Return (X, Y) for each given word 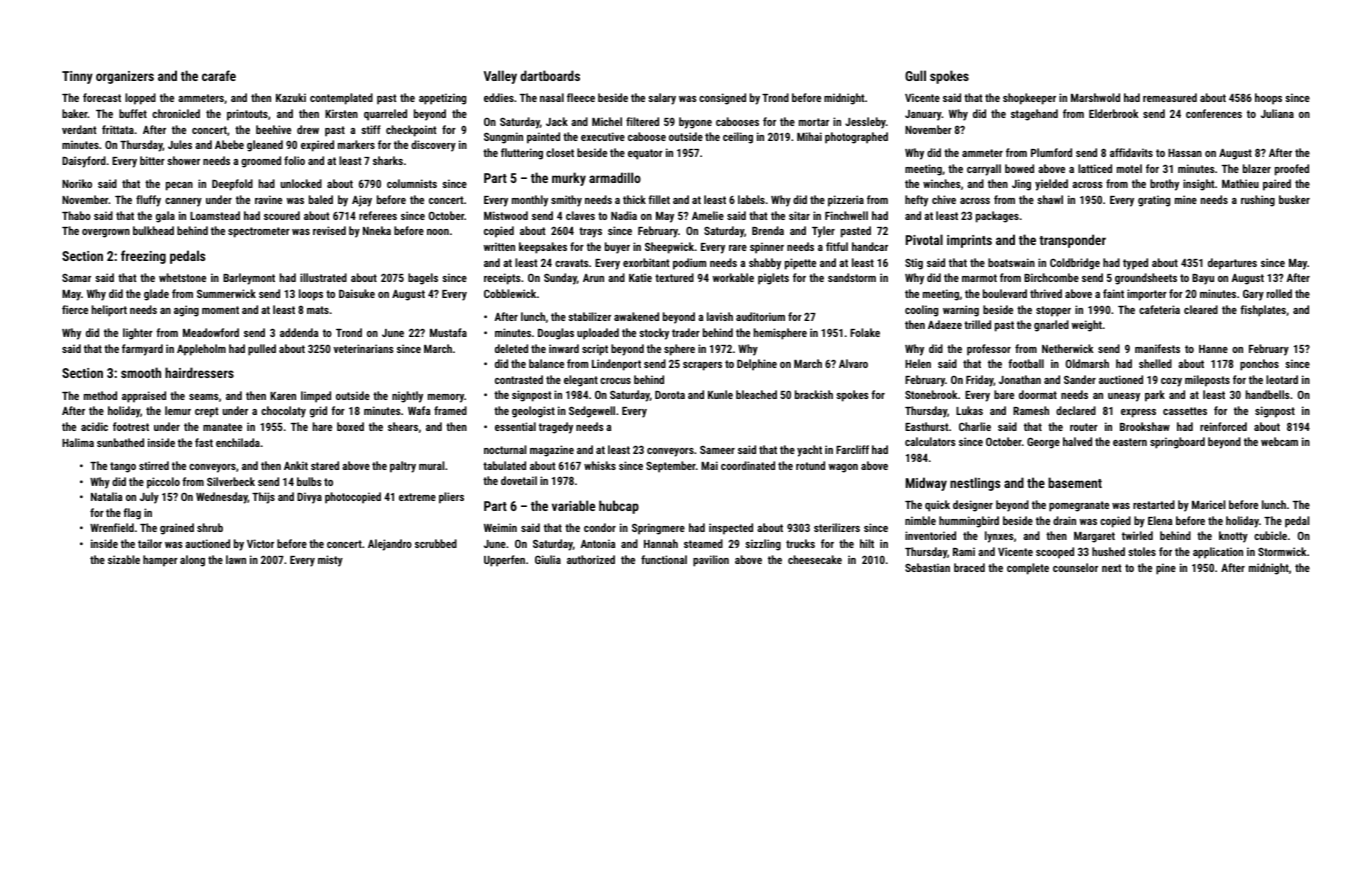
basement (1075, 482)
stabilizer (589, 316)
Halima (78, 442)
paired (1277, 185)
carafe (219, 75)
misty (330, 561)
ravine (268, 199)
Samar (76, 278)
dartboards (550, 75)
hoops (1268, 99)
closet (560, 152)
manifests (1157, 348)
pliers (451, 498)
